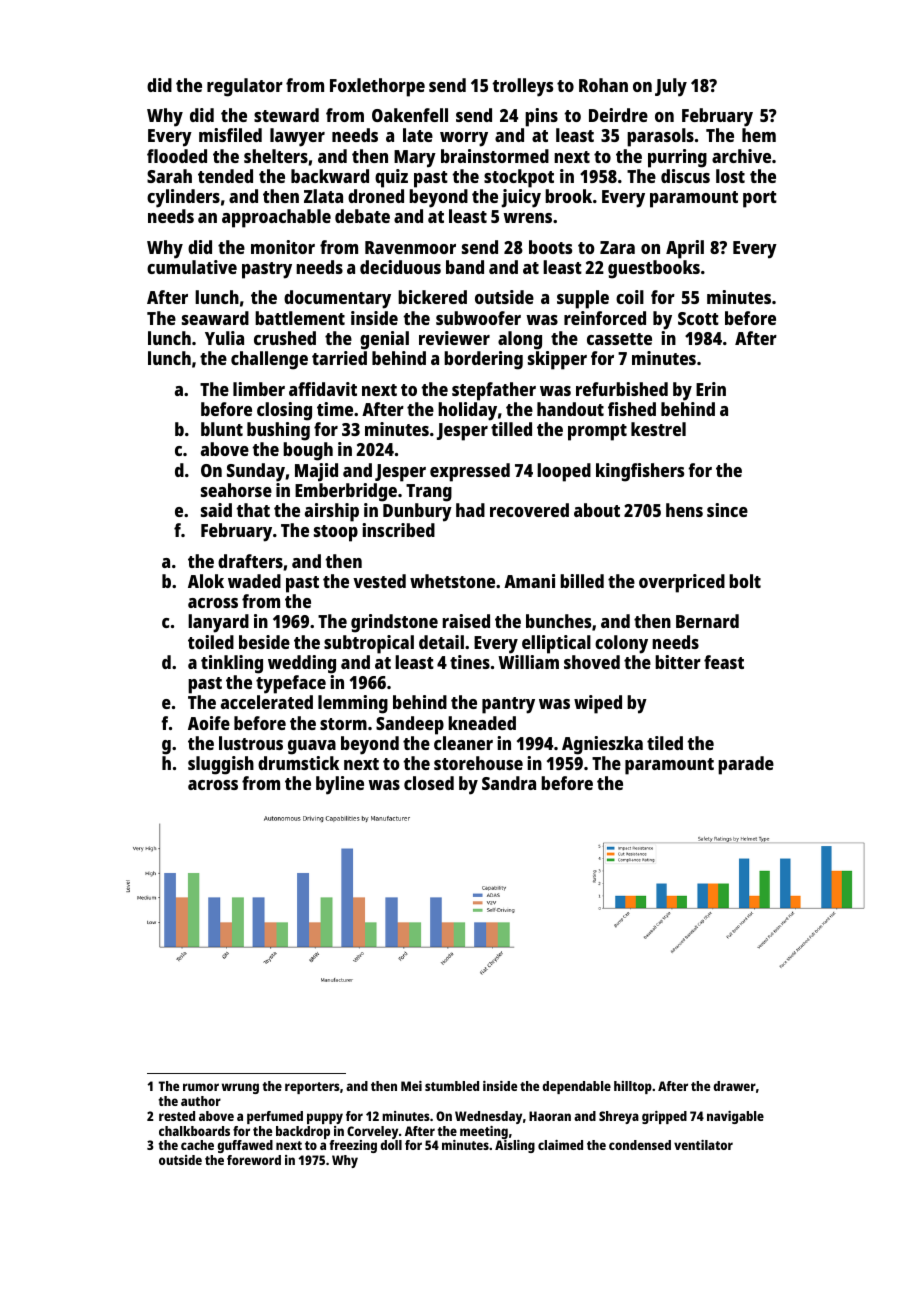 The height and width of the screenshot is (1314, 924). I want to click on Sandra, so click(509, 783).
